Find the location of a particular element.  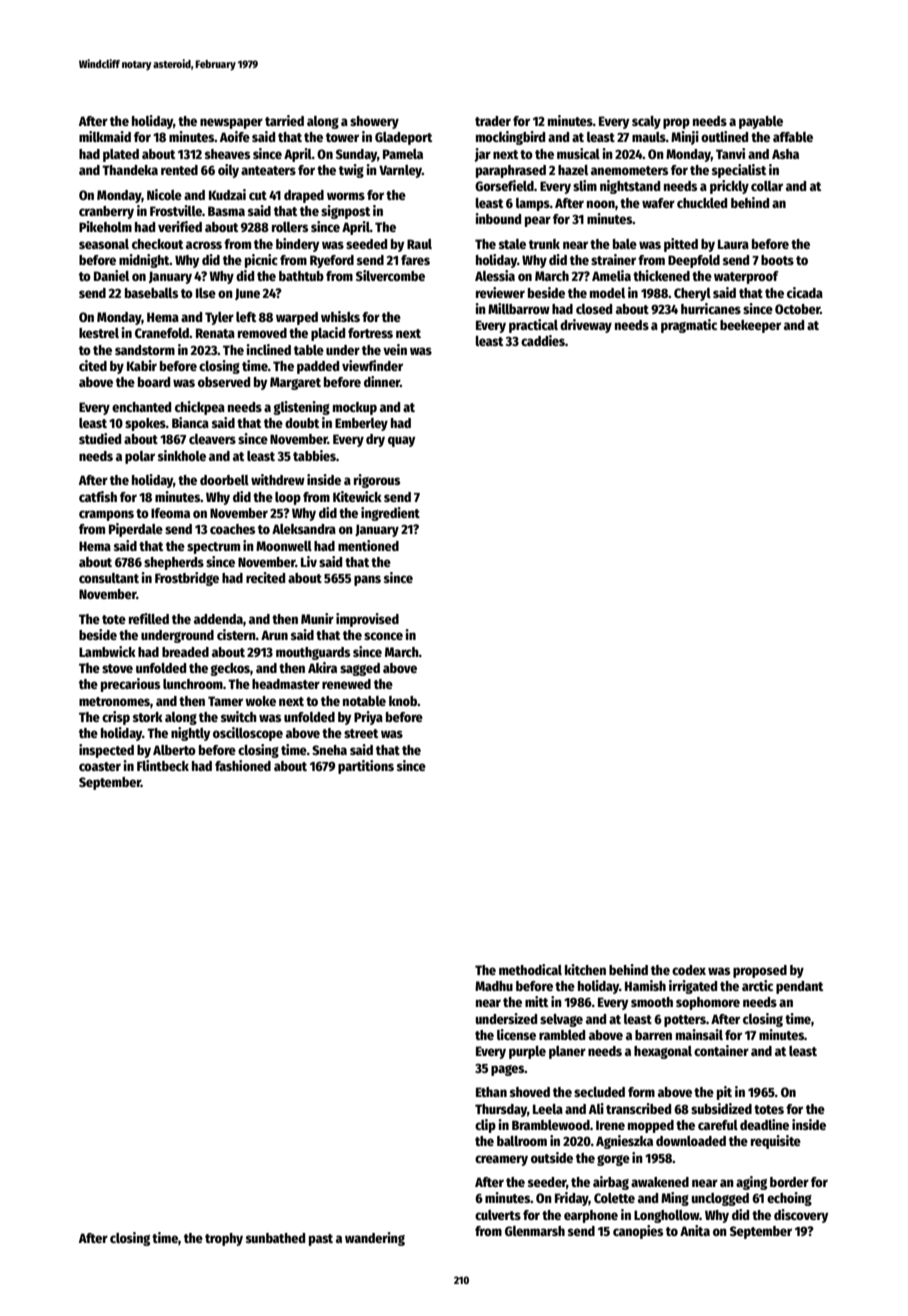

spokes is located at coordinates (145, 424).
